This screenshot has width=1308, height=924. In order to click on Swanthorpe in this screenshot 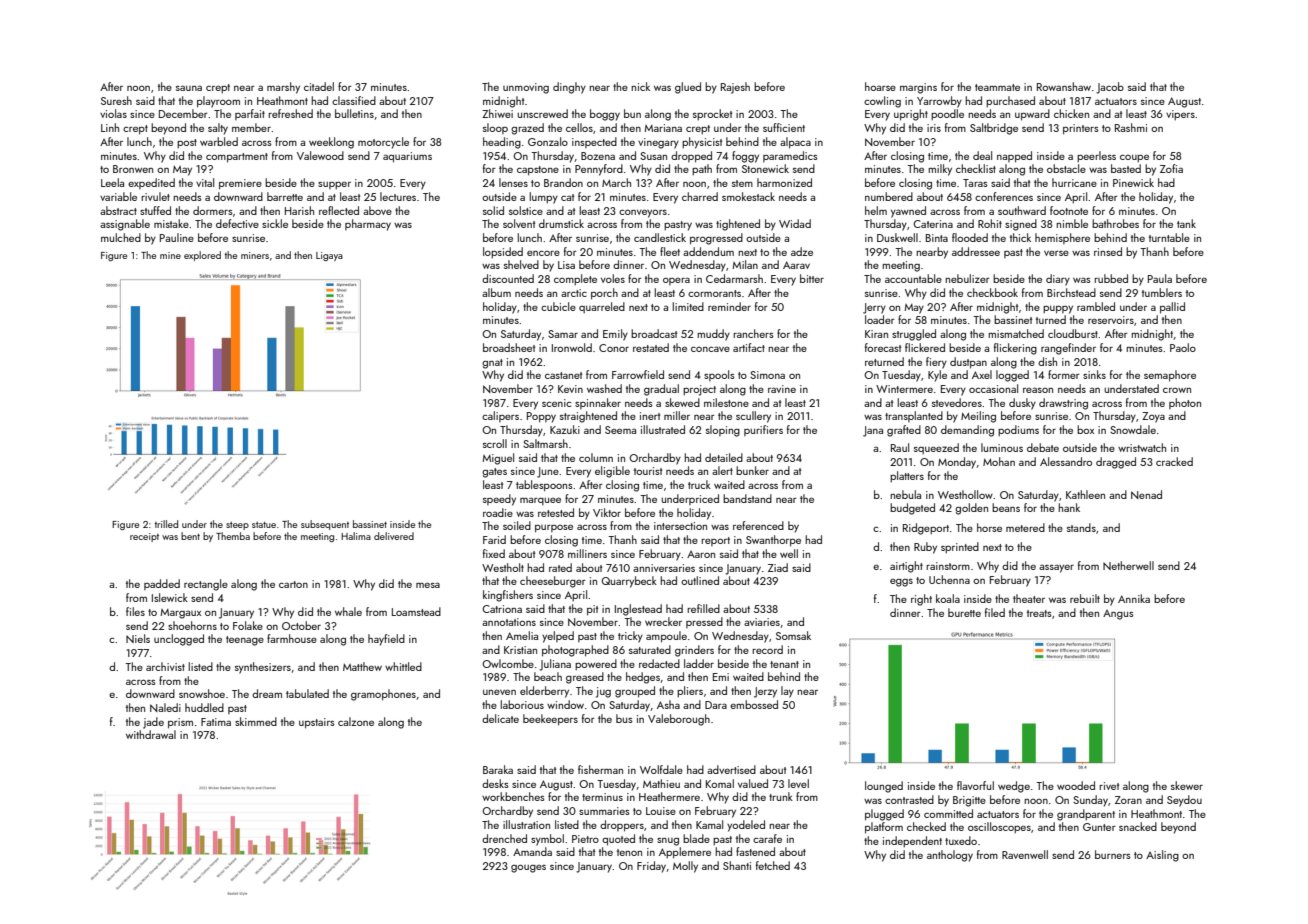, I will do `click(773, 541)`.
